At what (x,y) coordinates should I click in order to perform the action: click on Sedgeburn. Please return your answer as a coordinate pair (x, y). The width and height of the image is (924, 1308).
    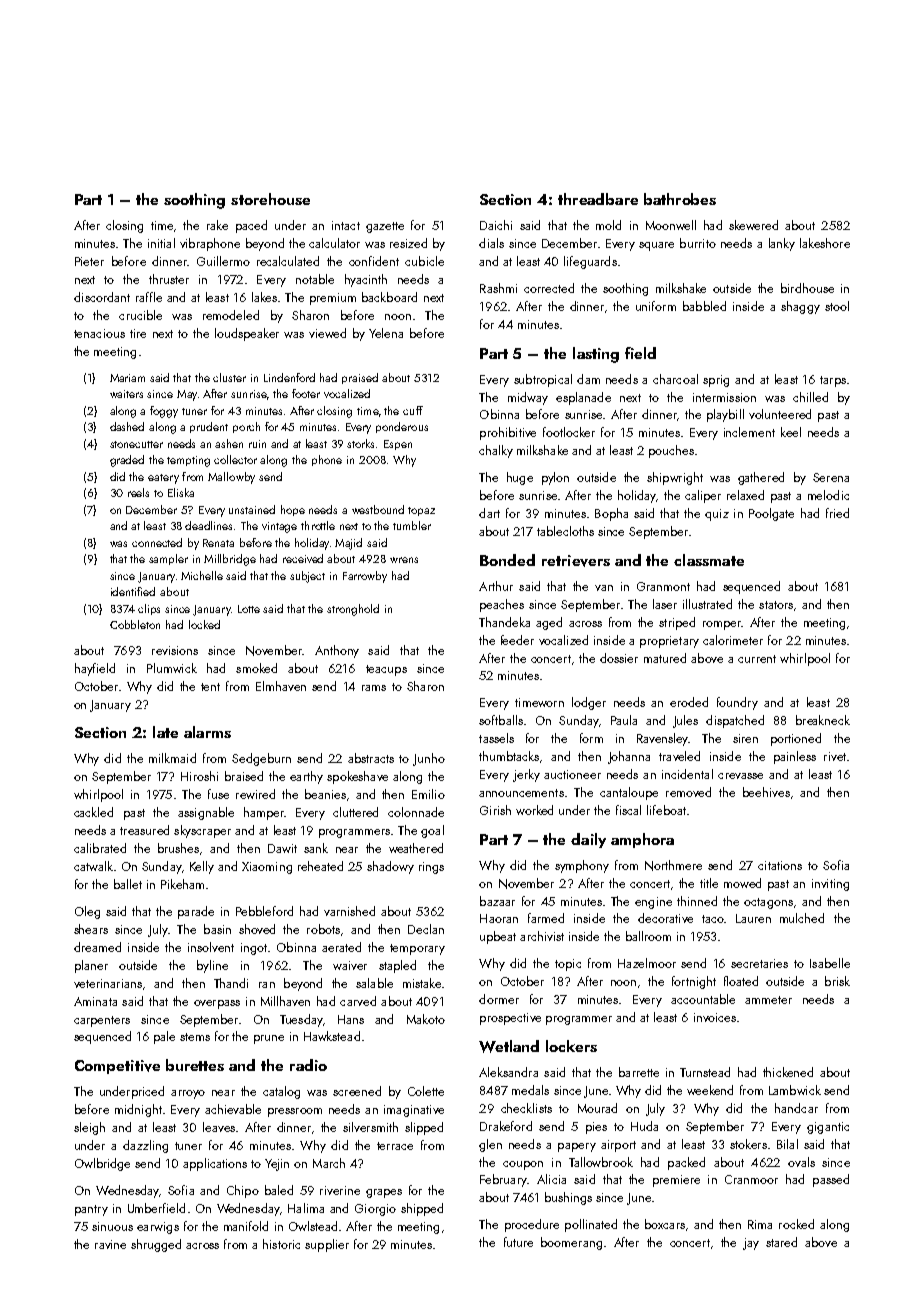
    Looking at the image, I should click on (261, 759).
